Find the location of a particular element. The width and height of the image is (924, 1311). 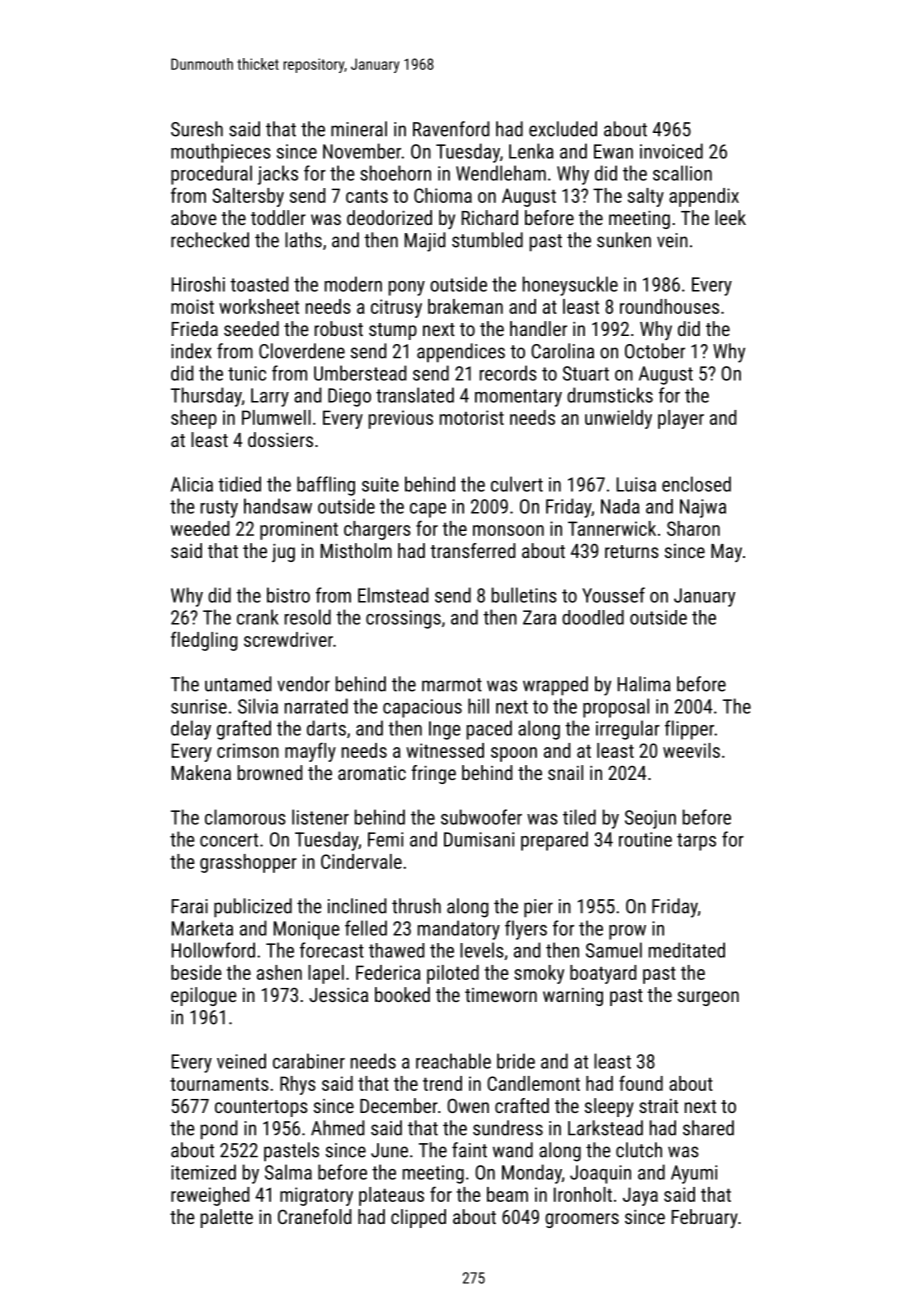

tarps is located at coordinates (696, 842).
